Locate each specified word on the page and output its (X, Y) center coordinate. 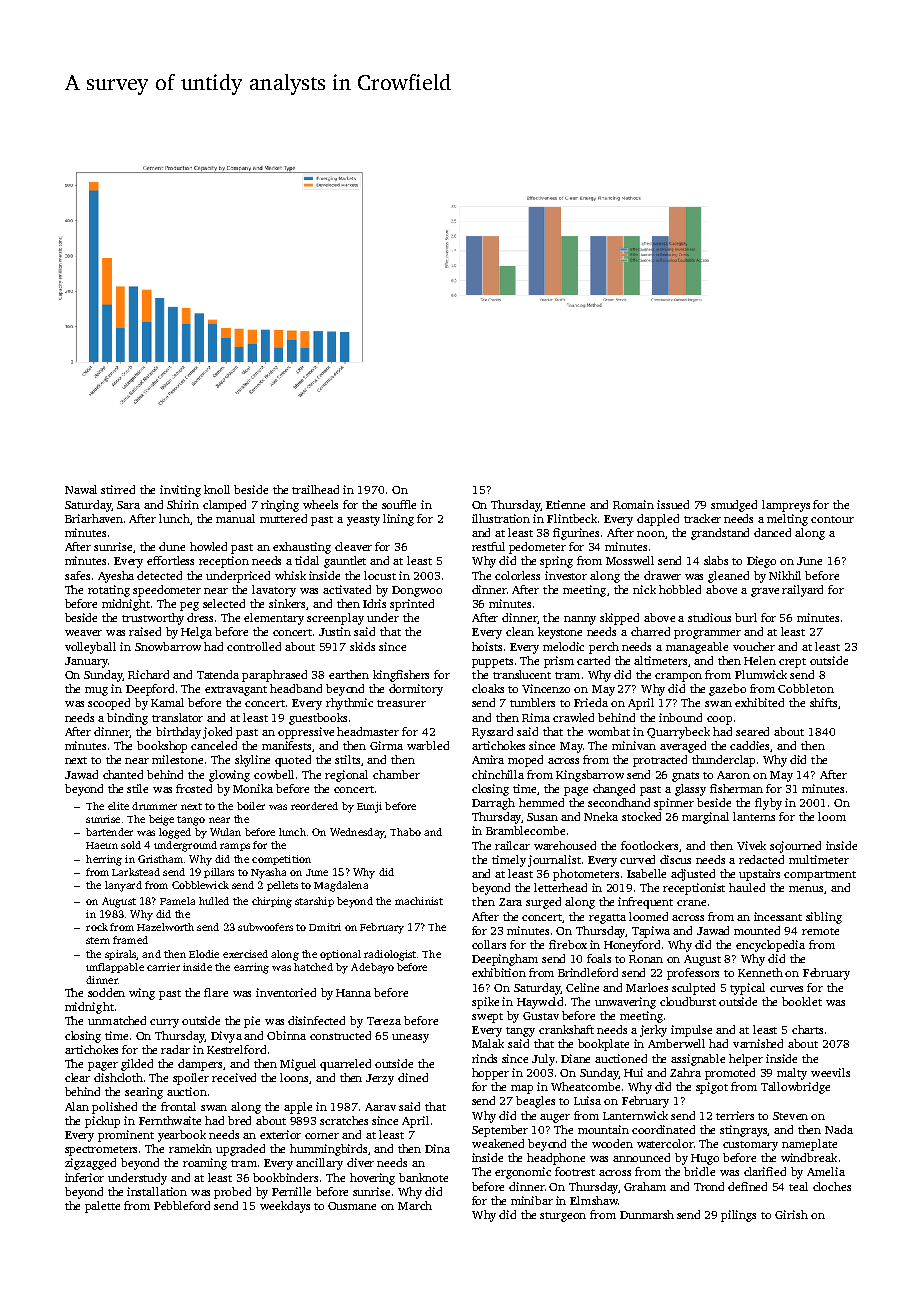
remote (820, 931)
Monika (253, 788)
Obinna (286, 1035)
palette (102, 1207)
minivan (634, 745)
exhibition (499, 972)
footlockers (650, 846)
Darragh (493, 804)
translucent (522, 674)
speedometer (167, 591)
